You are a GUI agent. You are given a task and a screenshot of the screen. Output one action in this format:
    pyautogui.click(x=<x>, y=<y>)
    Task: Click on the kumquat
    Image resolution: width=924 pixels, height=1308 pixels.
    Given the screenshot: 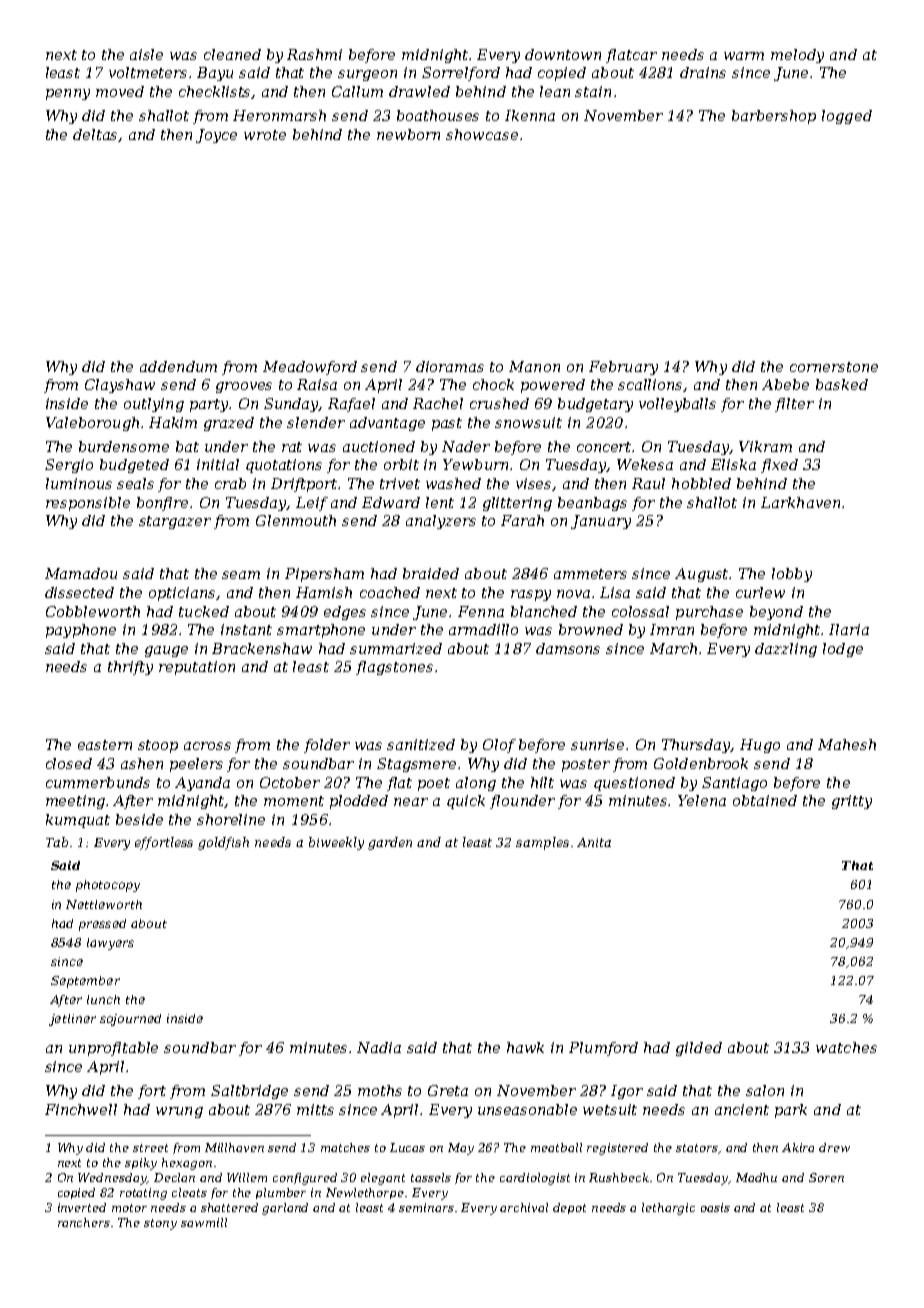 What is the action you would take?
    pyautogui.click(x=78, y=821)
